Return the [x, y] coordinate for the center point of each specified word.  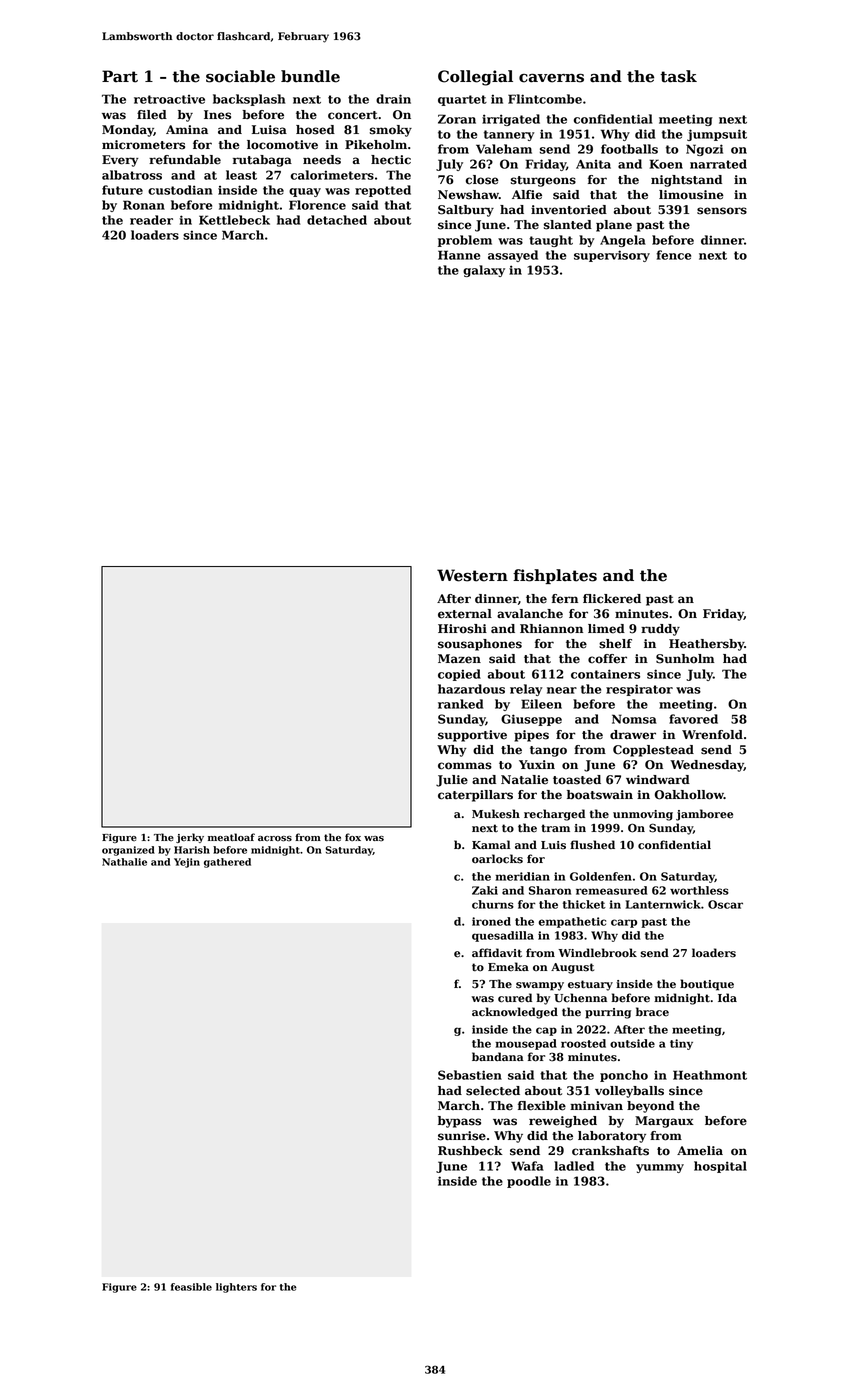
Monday [128, 131]
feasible [191, 1287]
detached [337, 220]
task [678, 76]
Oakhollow [689, 795]
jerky [190, 838]
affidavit [497, 953]
